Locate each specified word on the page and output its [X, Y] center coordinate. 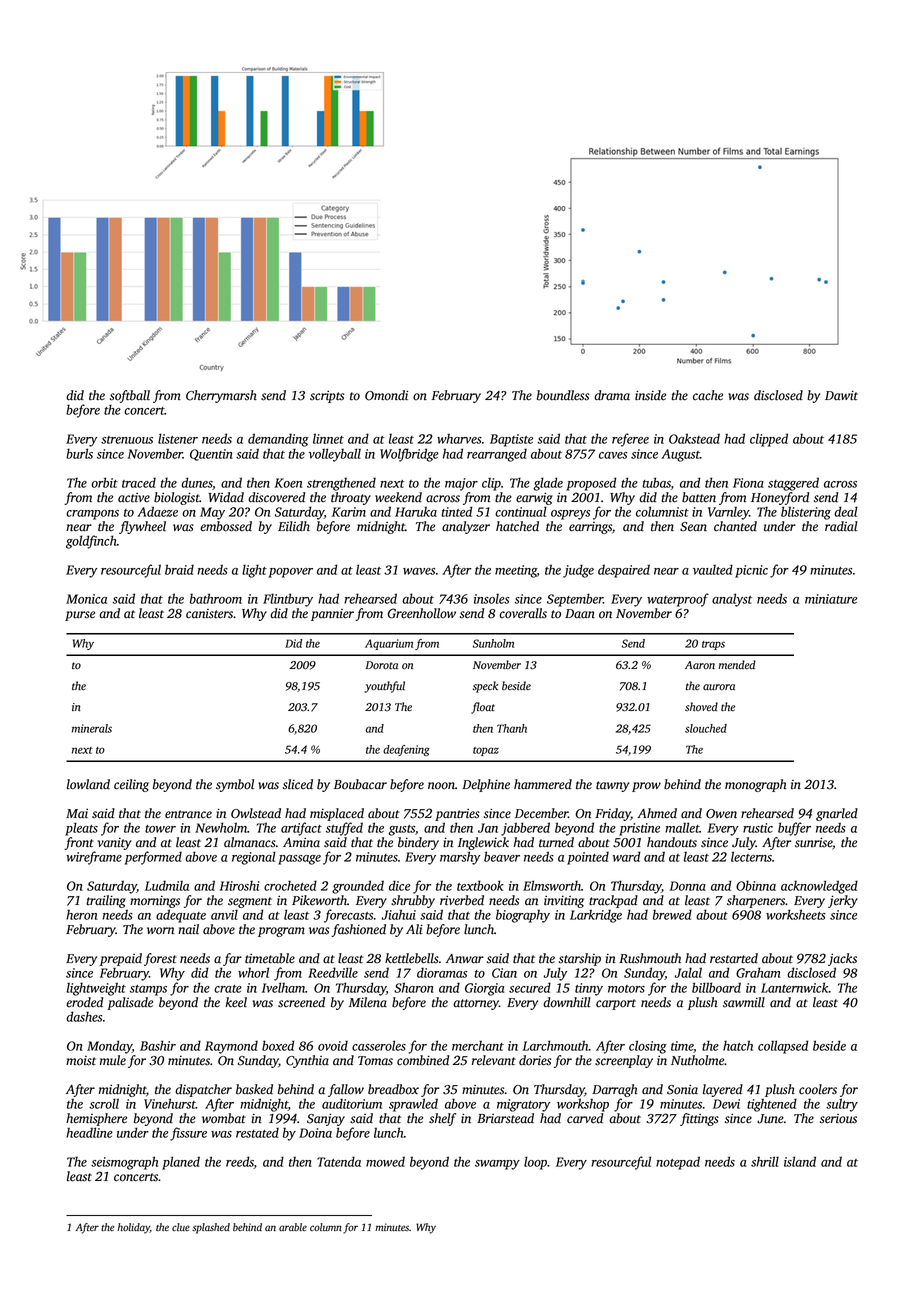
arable [293, 1227]
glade [548, 484]
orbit [104, 482]
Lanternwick [795, 987]
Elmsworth [552, 885]
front [79, 843]
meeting [516, 571]
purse [80, 616]
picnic [751, 571]
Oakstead [694, 438]
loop [535, 1163]
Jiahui [399, 914]
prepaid [121, 959]
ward [626, 856]
